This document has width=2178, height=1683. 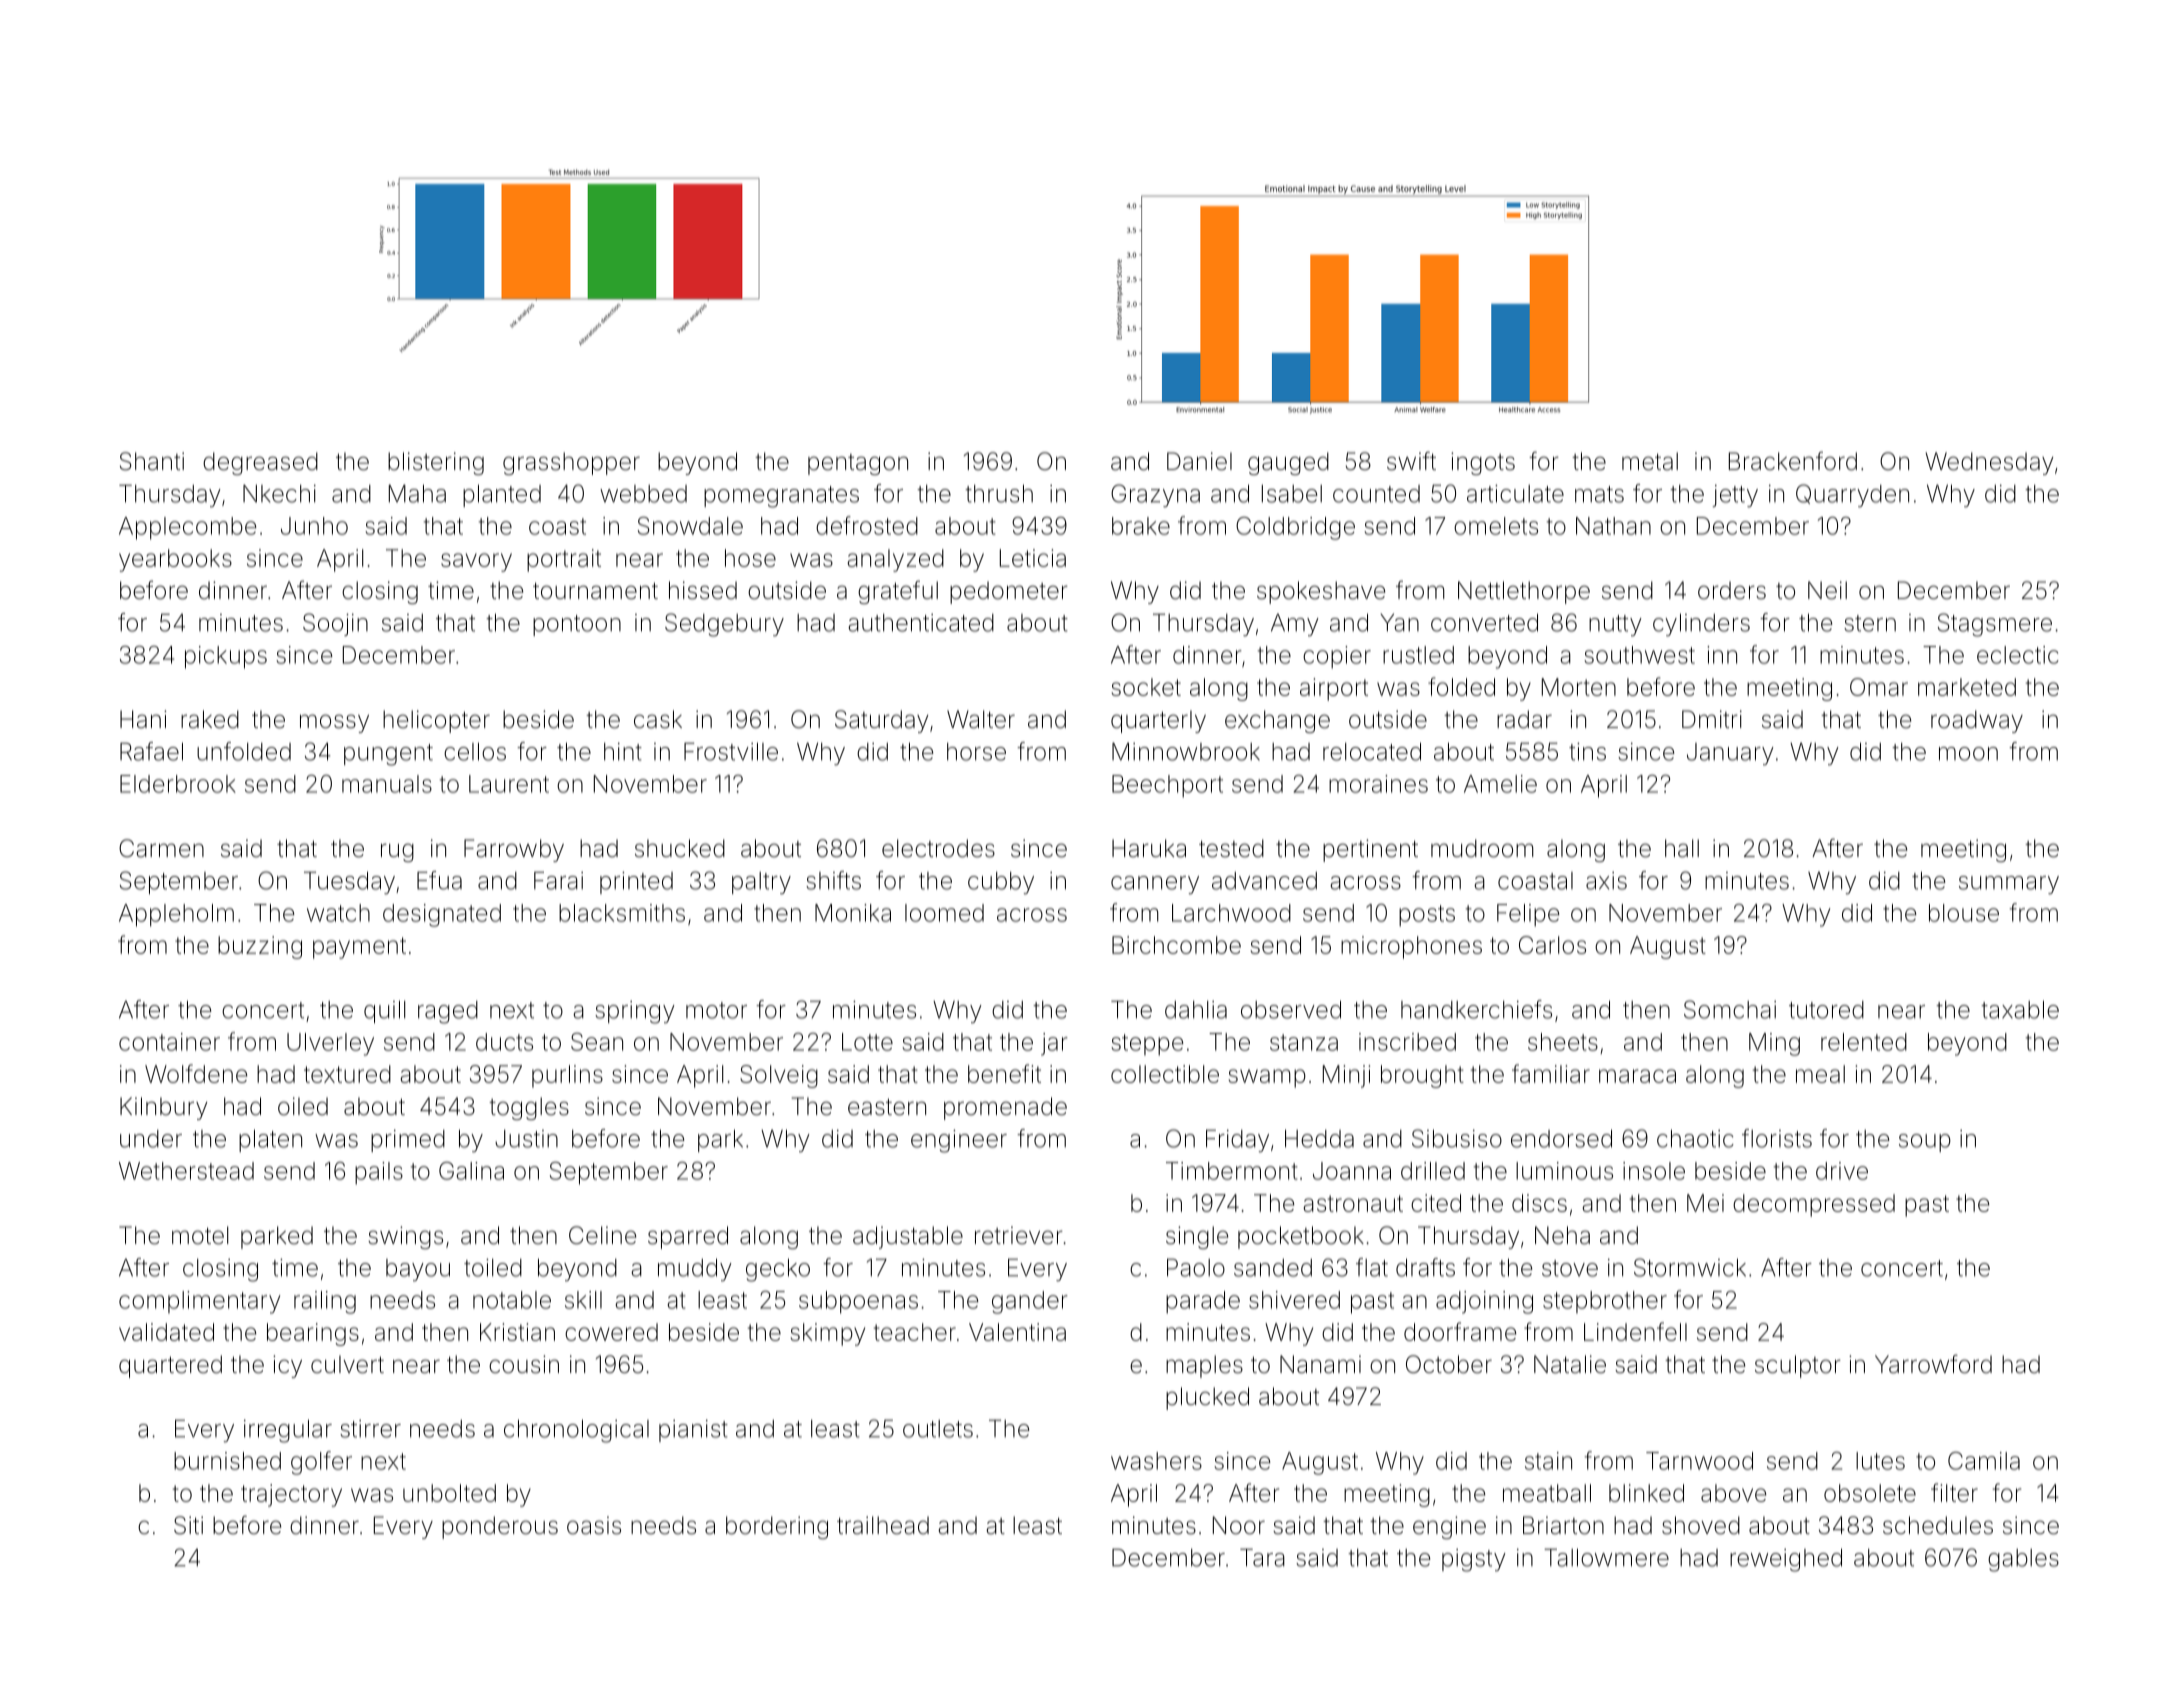 What do you see at coordinates (867, 1042) in the document?
I see `Lotte` at bounding box center [867, 1042].
